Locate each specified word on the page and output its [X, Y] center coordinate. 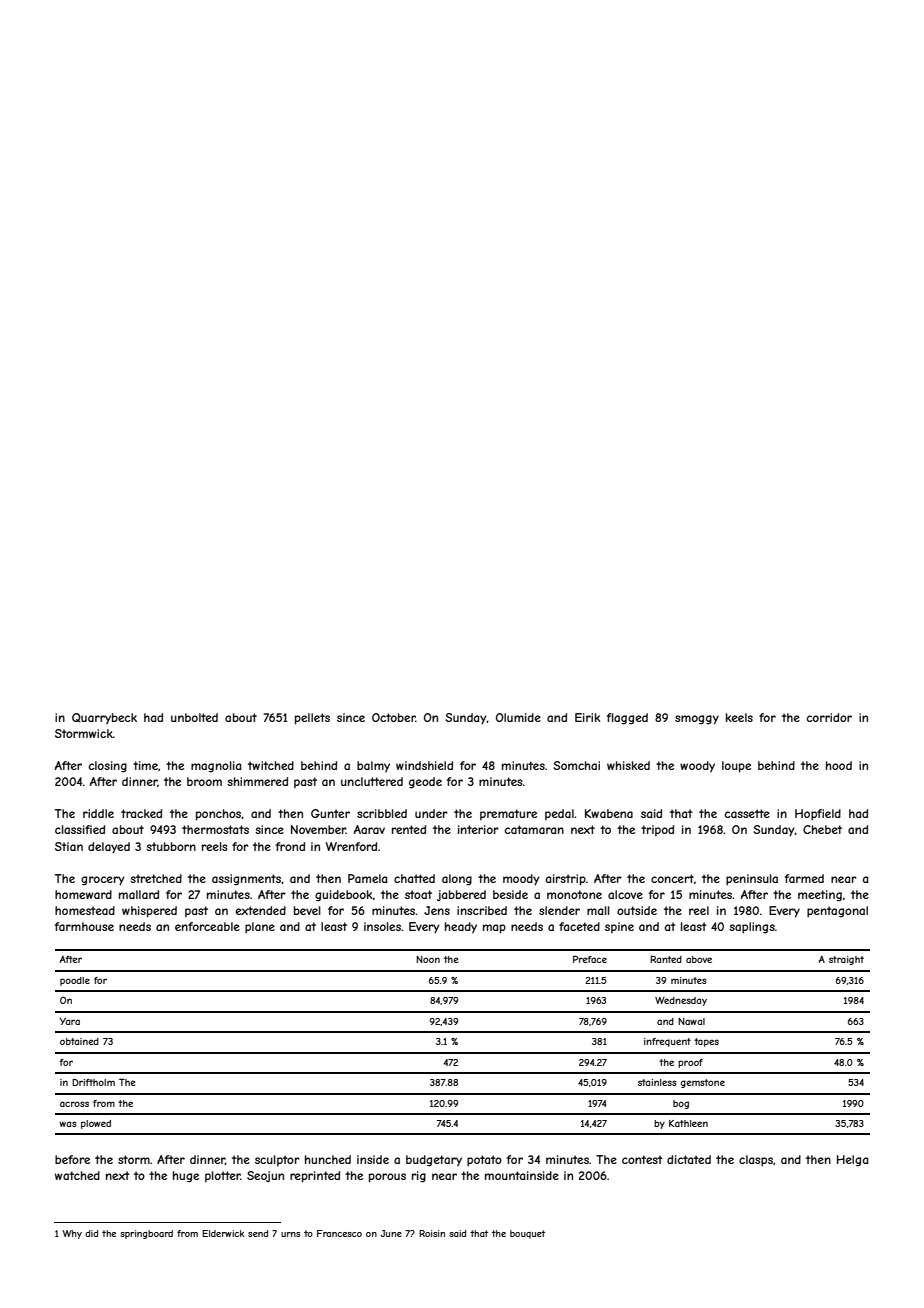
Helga [852, 1161]
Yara [69, 1021]
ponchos [218, 815]
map [494, 929]
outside [637, 910]
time [145, 765]
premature [508, 814]
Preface [590, 959]
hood [839, 765]
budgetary [434, 1161]
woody [697, 766]
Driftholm [93, 1082]
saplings [752, 928]
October [394, 717]
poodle [75, 981]
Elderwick [223, 1233]
